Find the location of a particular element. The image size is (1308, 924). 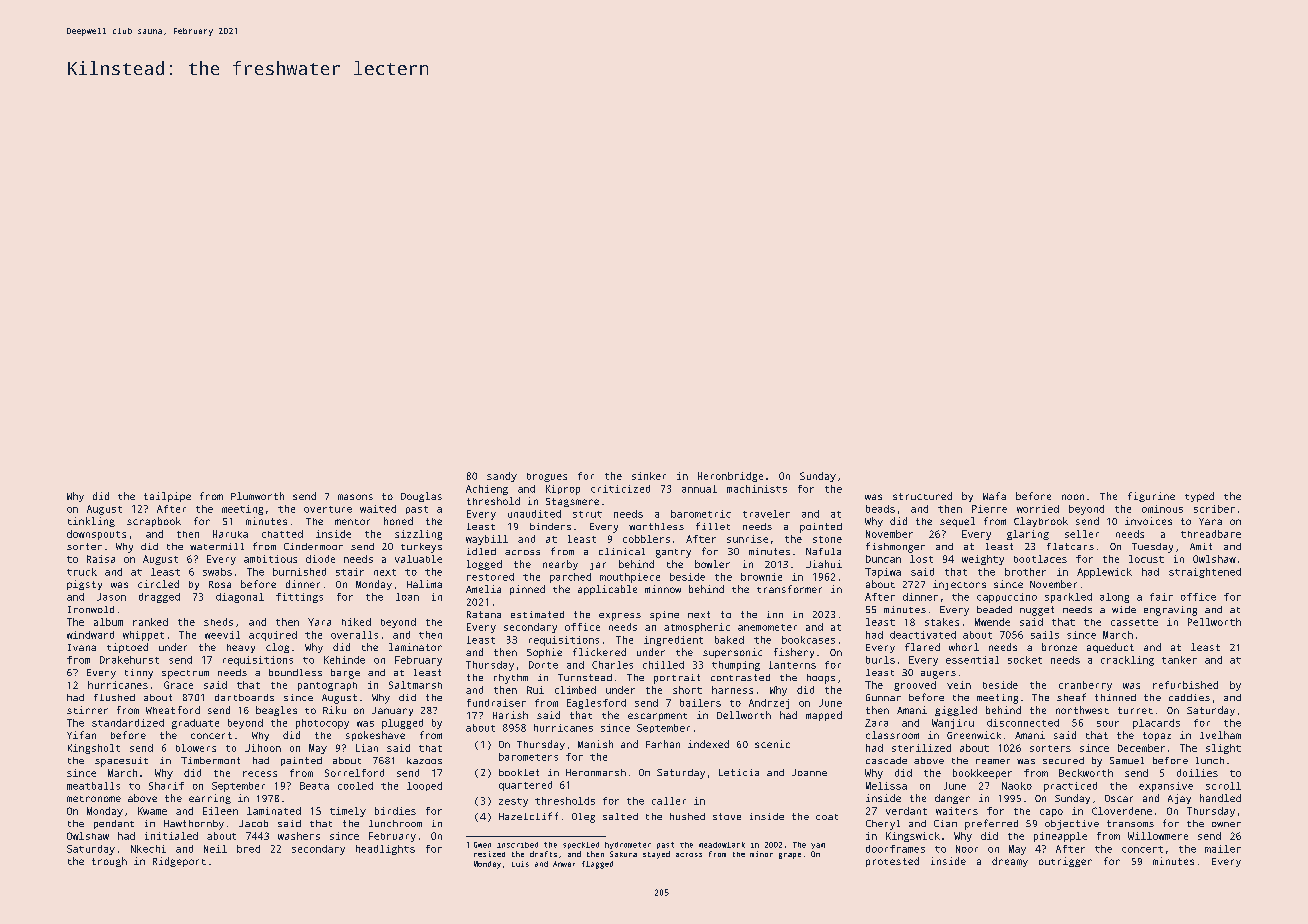

transformer is located at coordinates (789, 589).
